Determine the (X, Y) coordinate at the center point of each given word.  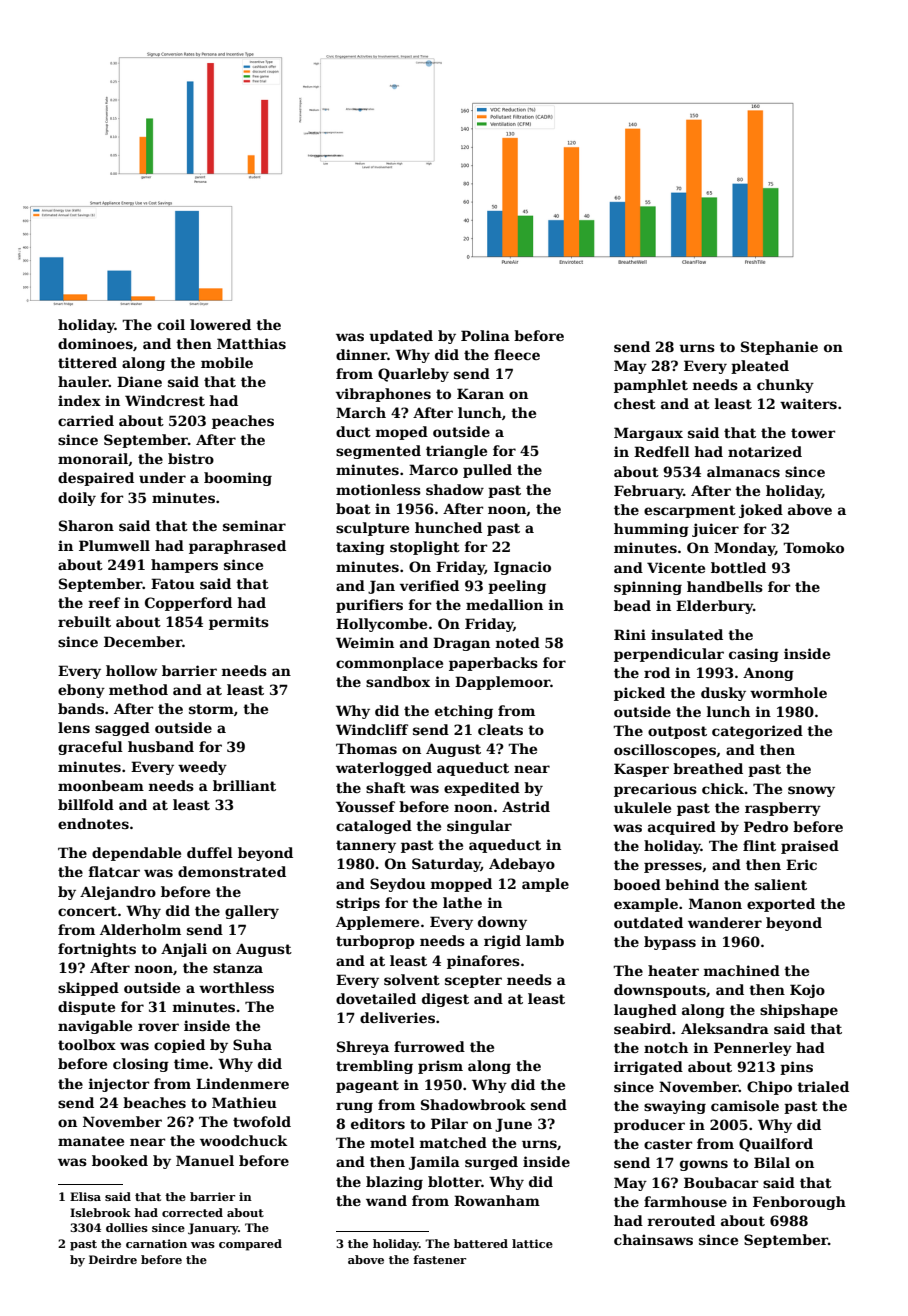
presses (673, 867)
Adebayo (522, 865)
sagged (122, 729)
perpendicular (669, 655)
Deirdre (113, 1259)
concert (87, 911)
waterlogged (384, 769)
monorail (93, 458)
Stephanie (779, 348)
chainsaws (653, 1239)
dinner (361, 354)
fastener (439, 1259)
